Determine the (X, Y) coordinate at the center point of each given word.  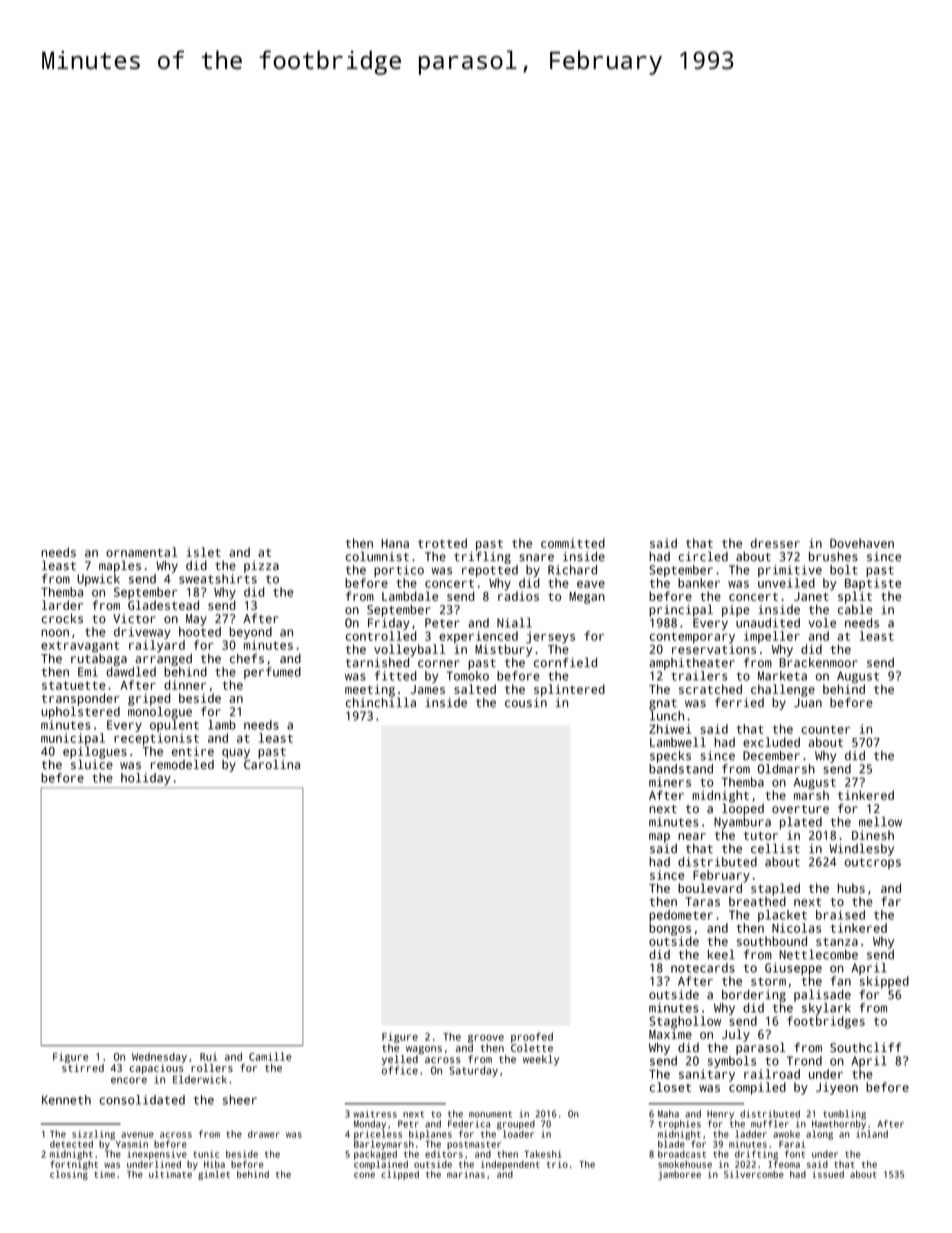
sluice (92, 764)
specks (670, 757)
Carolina (272, 764)
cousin (526, 703)
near (692, 836)
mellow (880, 822)
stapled (775, 889)
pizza (261, 567)
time (104, 1174)
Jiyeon (837, 1088)
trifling (482, 557)
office (400, 1070)
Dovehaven (862, 543)
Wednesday (159, 1057)
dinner (185, 685)
